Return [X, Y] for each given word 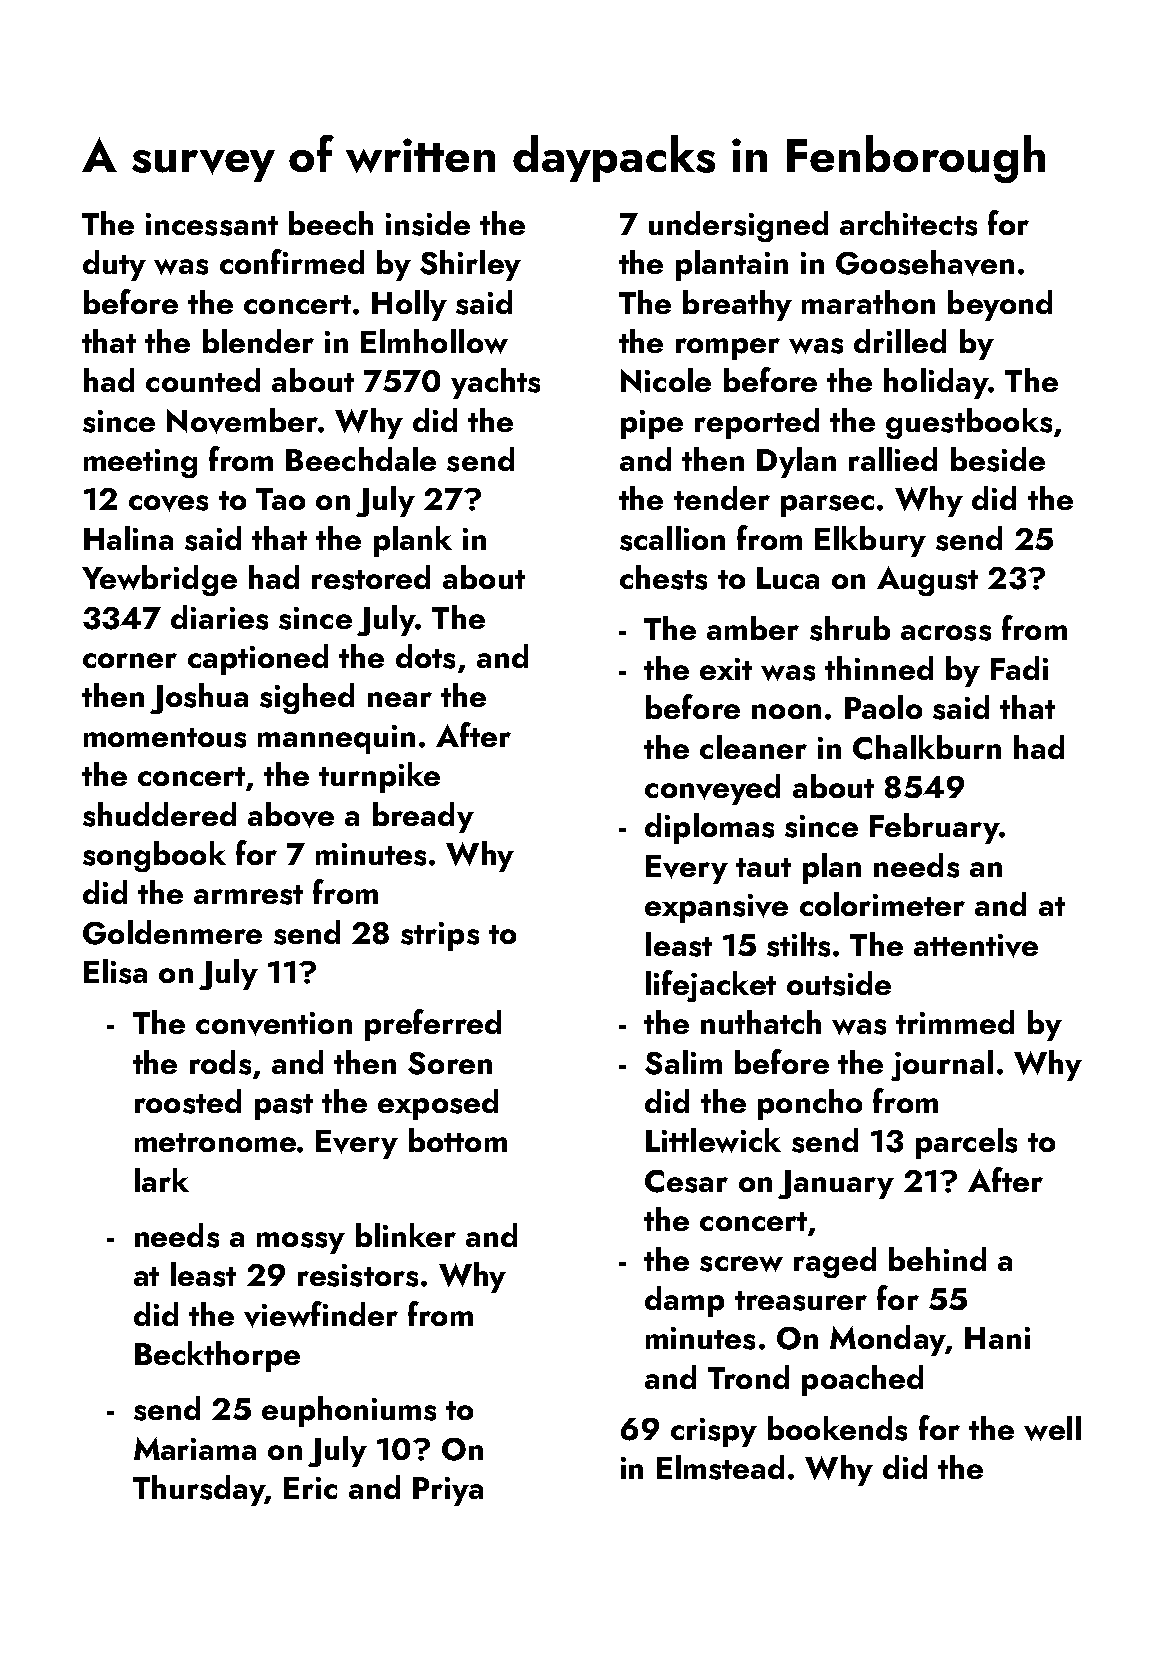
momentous [165, 738]
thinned [879, 668]
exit [726, 669]
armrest [248, 895]
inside [428, 223]
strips [440, 936]
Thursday [199, 1490]
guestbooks [969, 423]
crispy [714, 1432]
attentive [976, 946]
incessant [212, 224]
